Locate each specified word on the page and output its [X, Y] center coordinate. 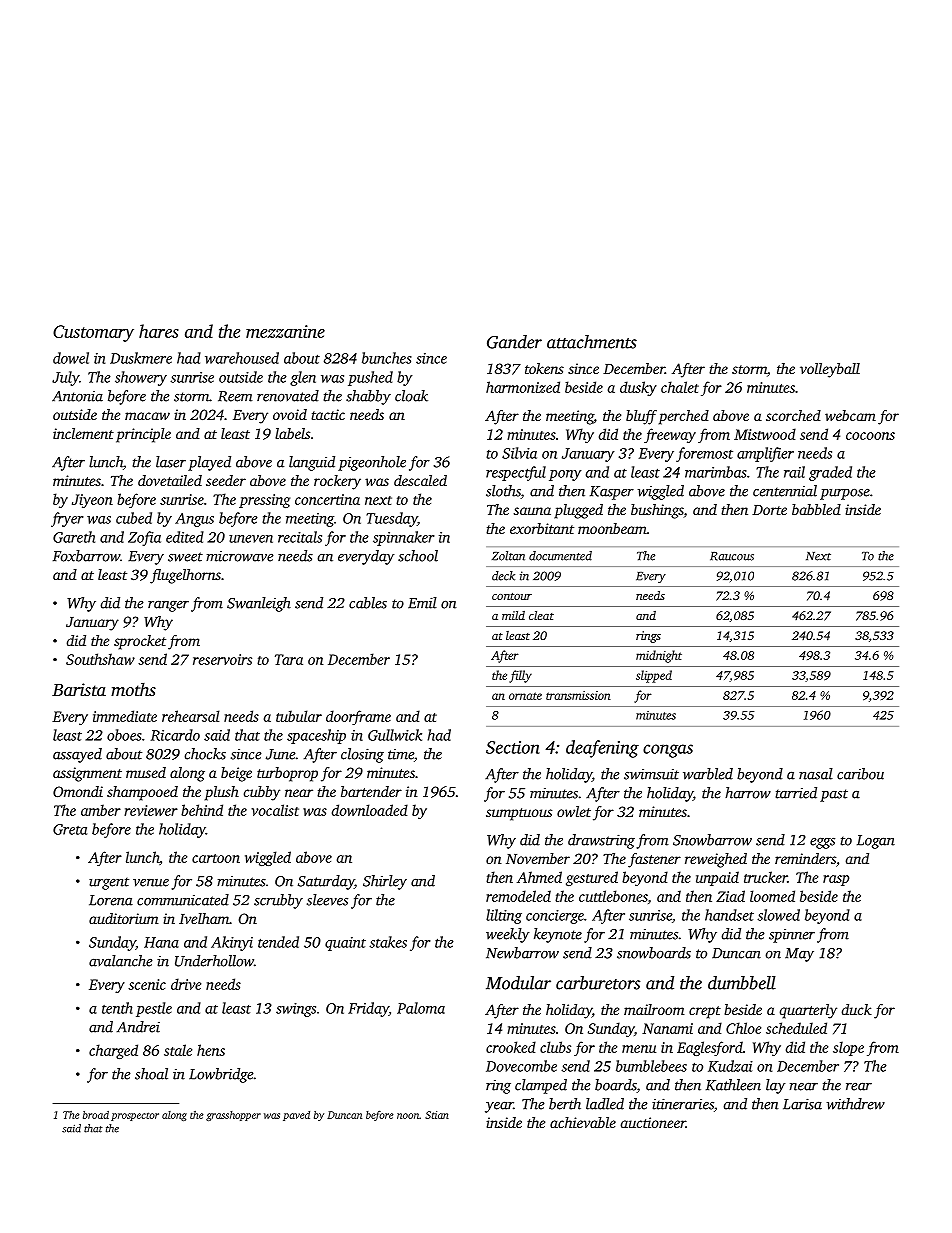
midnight [659, 656]
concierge [555, 917]
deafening [602, 749]
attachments [592, 342]
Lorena [111, 900]
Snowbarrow [712, 840]
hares [159, 331]
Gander [514, 342]
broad [96, 1114]
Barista [79, 689]
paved [296, 1116]
